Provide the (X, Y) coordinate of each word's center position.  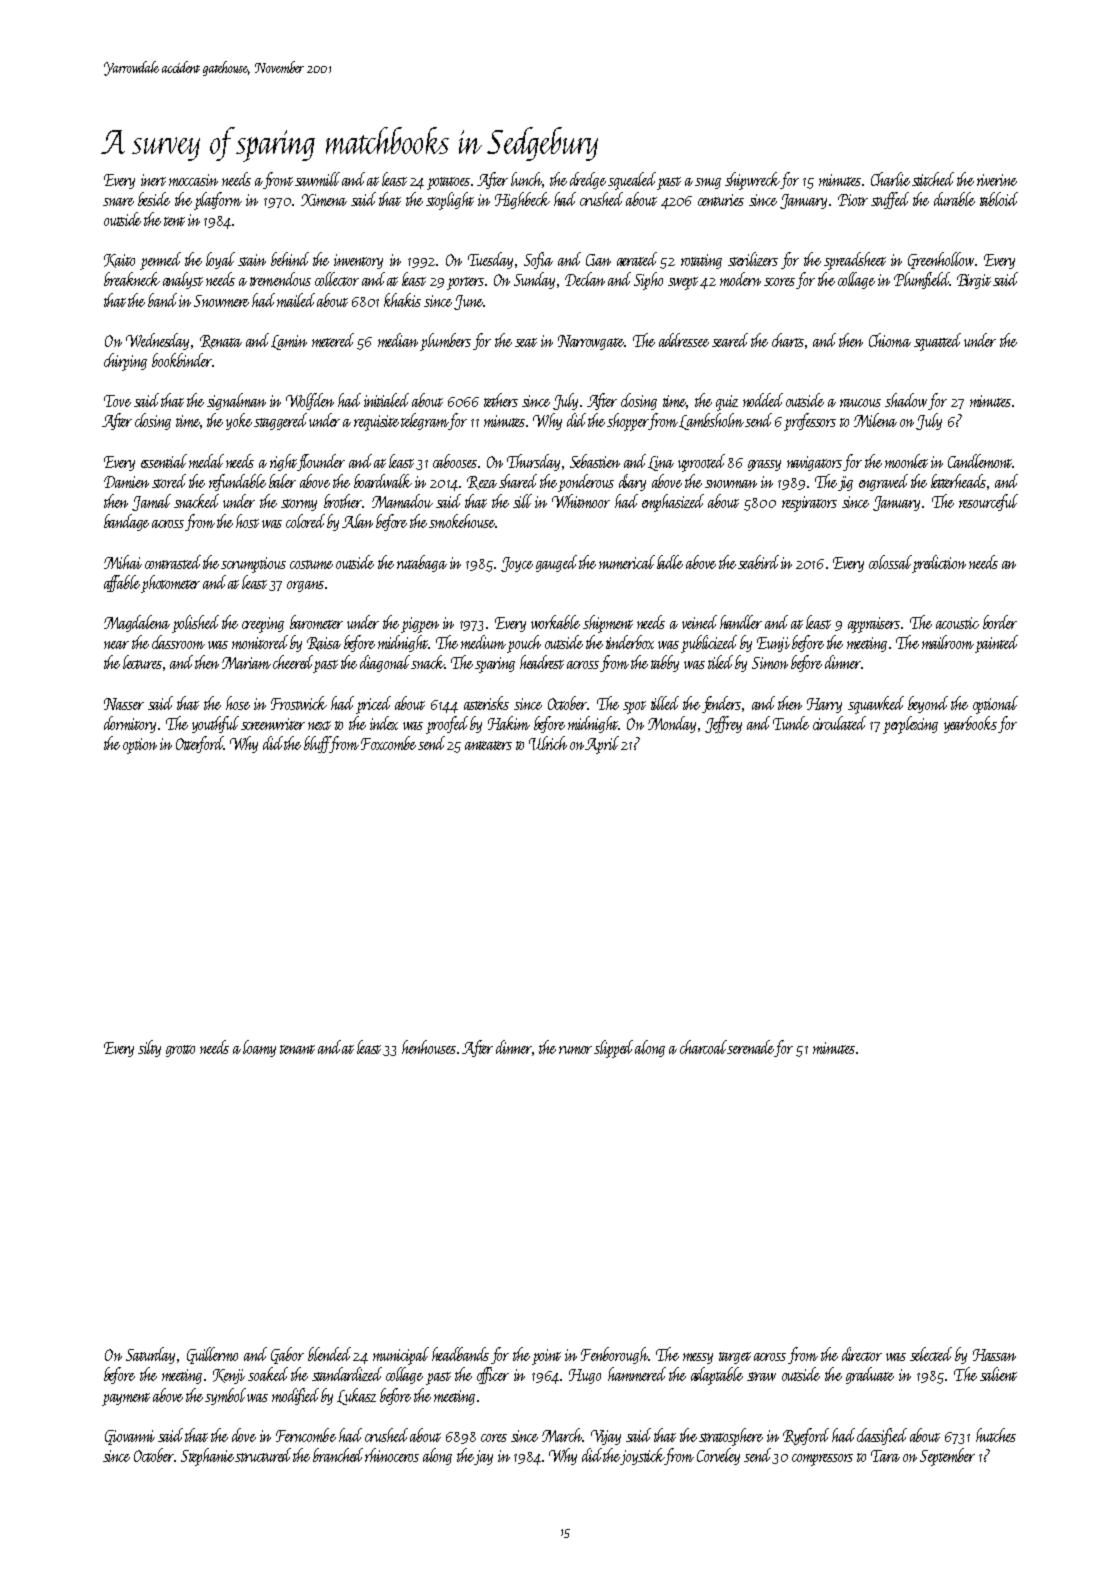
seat (526, 342)
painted (996, 644)
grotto (180, 1051)
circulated (839, 723)
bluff (317, 744)
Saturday (150, 1355)
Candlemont (980, 461)
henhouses (429, 1047)
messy (698, 1358)
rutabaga (422, 563)
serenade (751, 1048)
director (862, 1354)
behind (290, 259)
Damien (126, 482)
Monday (672, 724)
